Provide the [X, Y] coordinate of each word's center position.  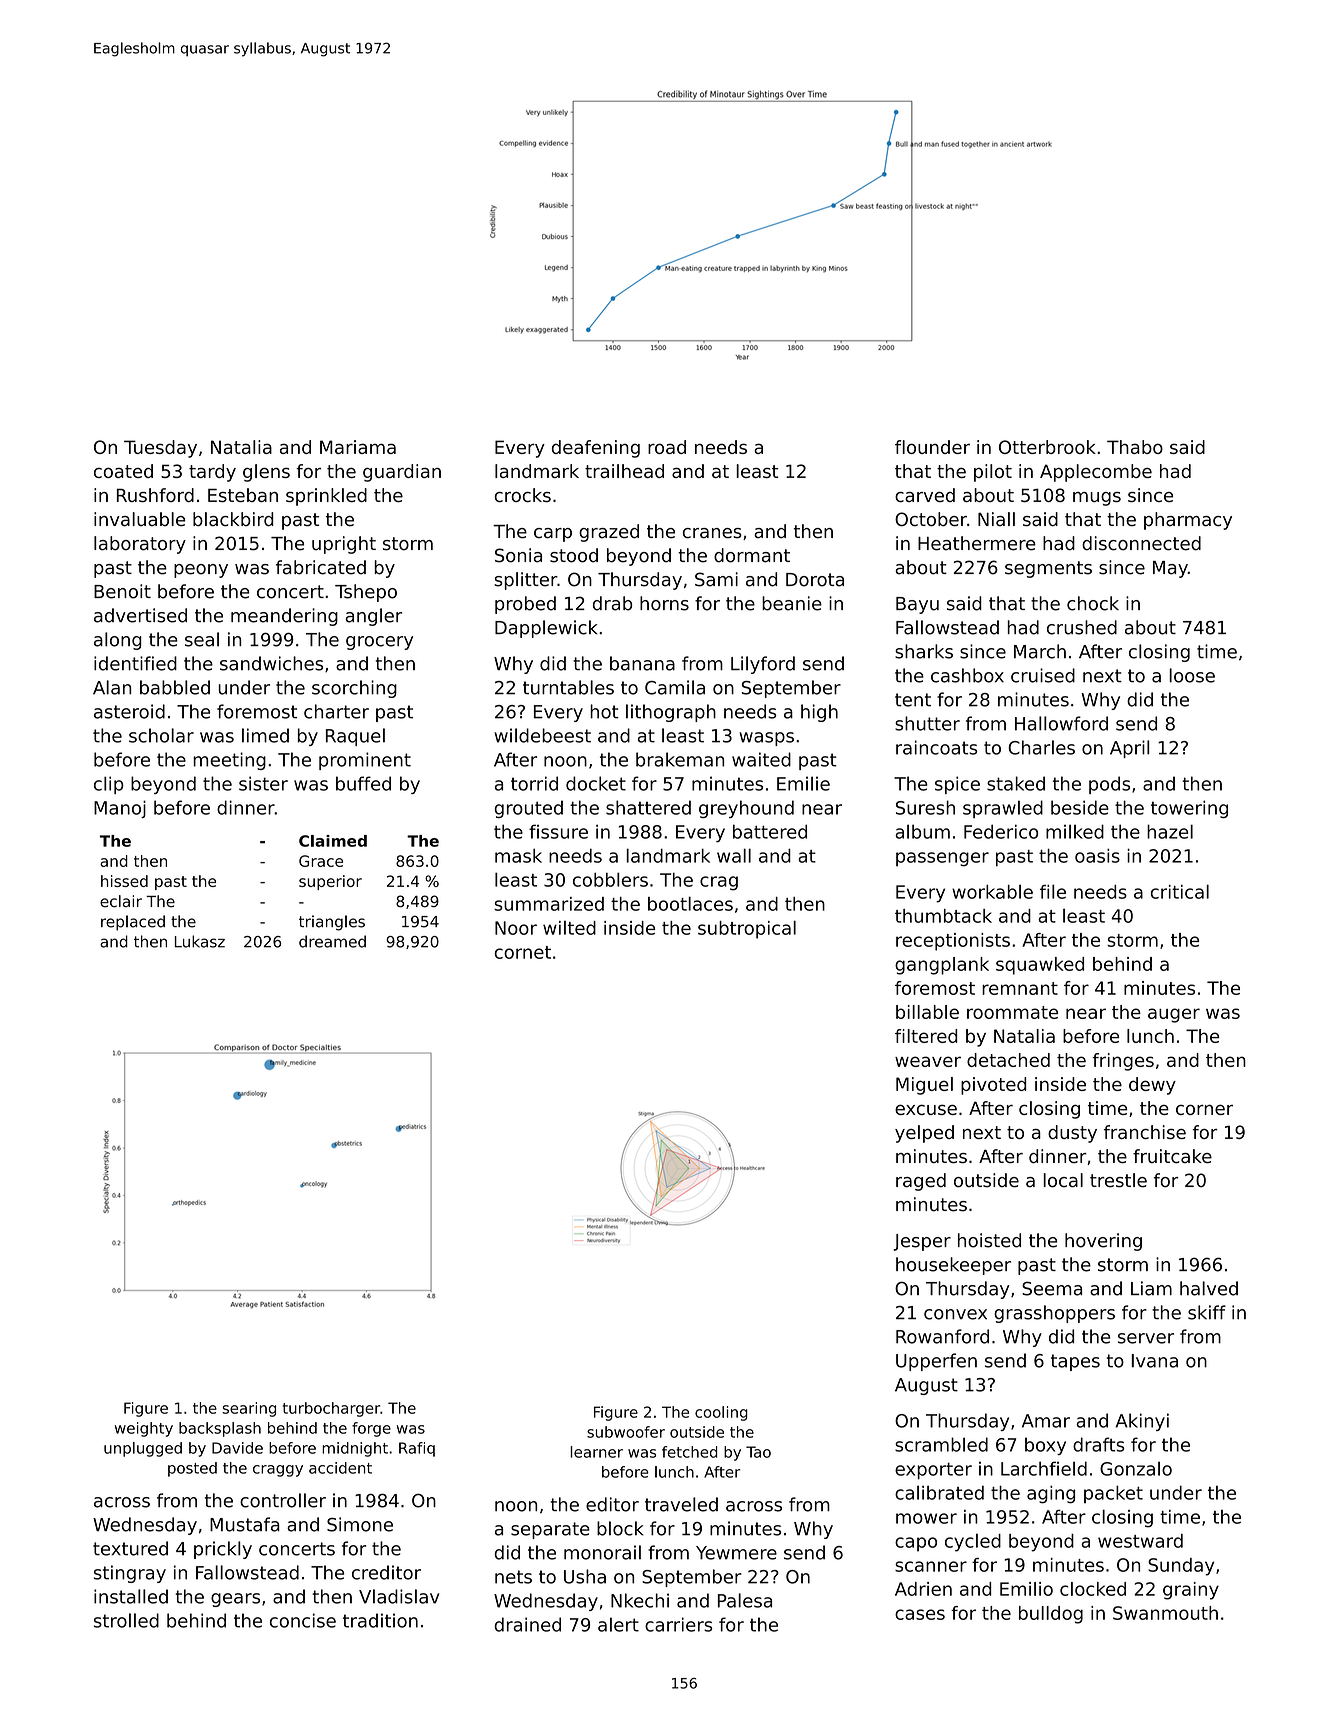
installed [131, 1596]
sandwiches [271, 663]
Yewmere [736, 1553]
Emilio [1026, 1589]
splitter [525, 581]
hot [604, 711]
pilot [993, 473]
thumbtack [943, 916]
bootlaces [690, 903]
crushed [1082, 627]
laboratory [140, 545]
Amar [1046, 1421]
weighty [144, 1429]
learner [596, 1452]
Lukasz [200, 941]
